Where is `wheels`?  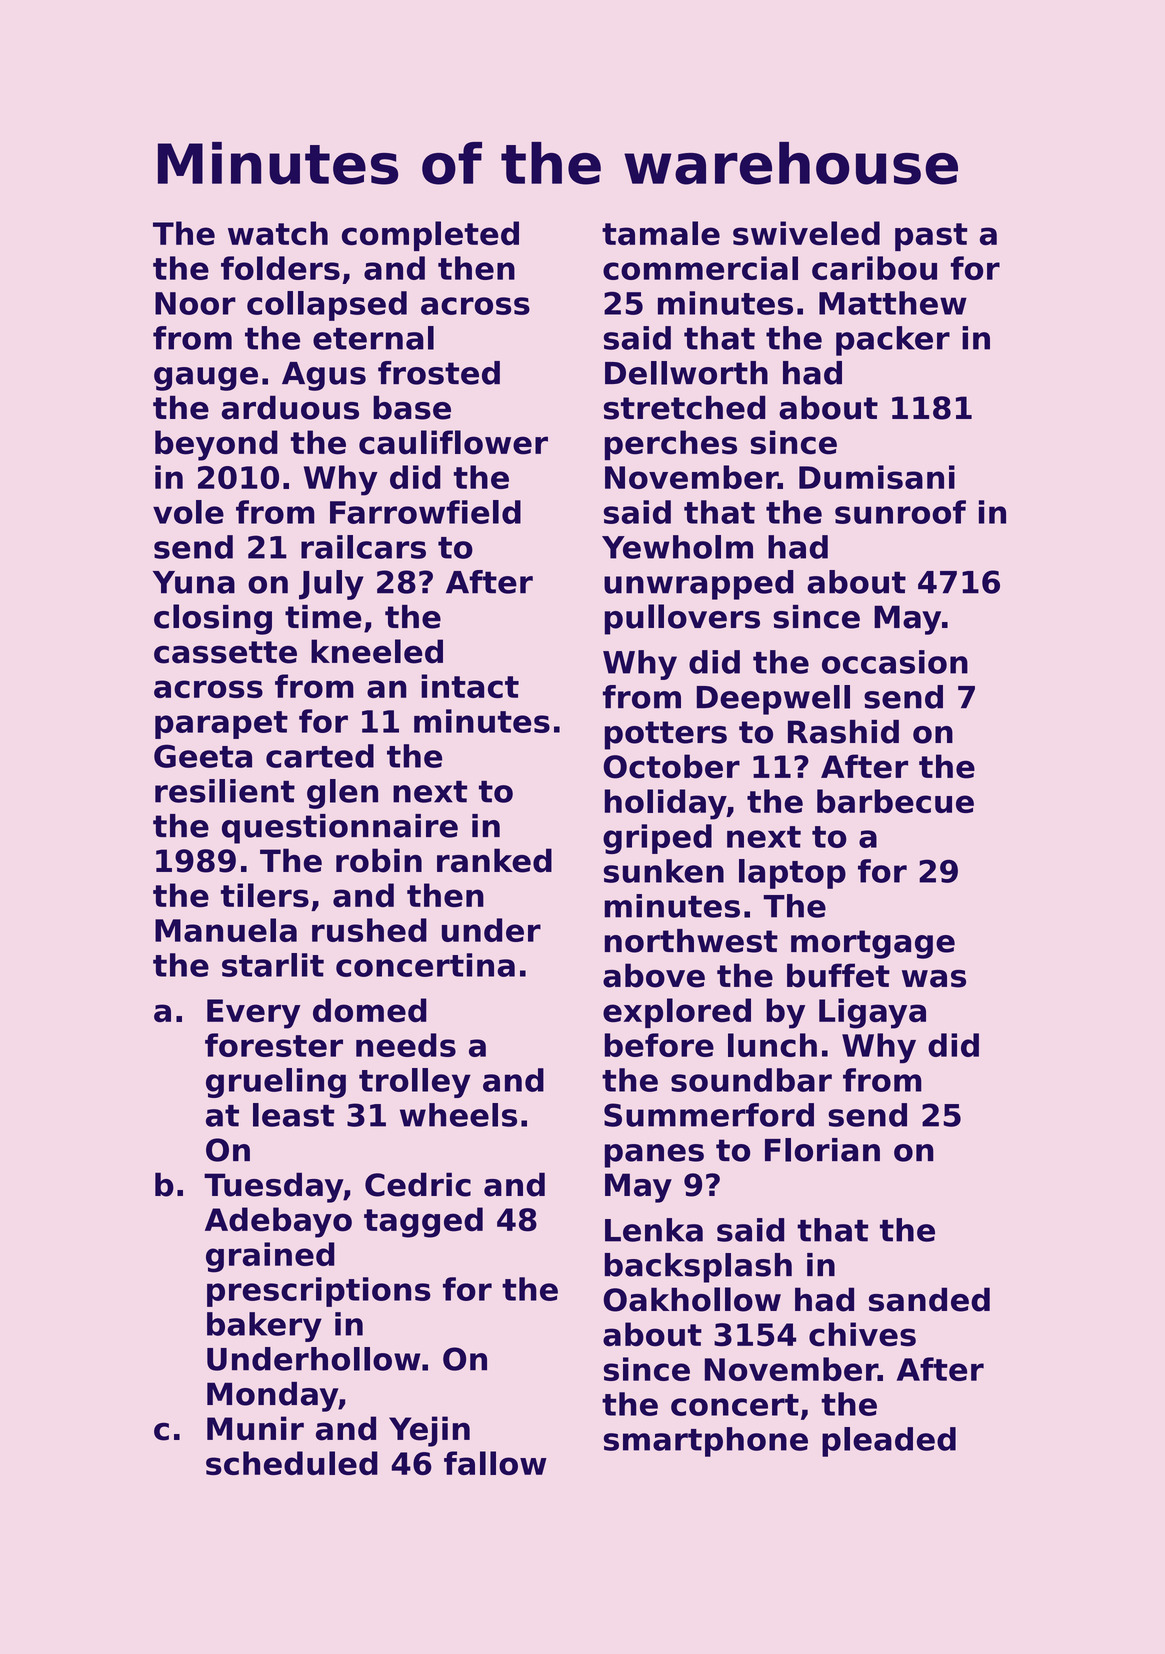
wheels is located at coordinates (458, 1115).
